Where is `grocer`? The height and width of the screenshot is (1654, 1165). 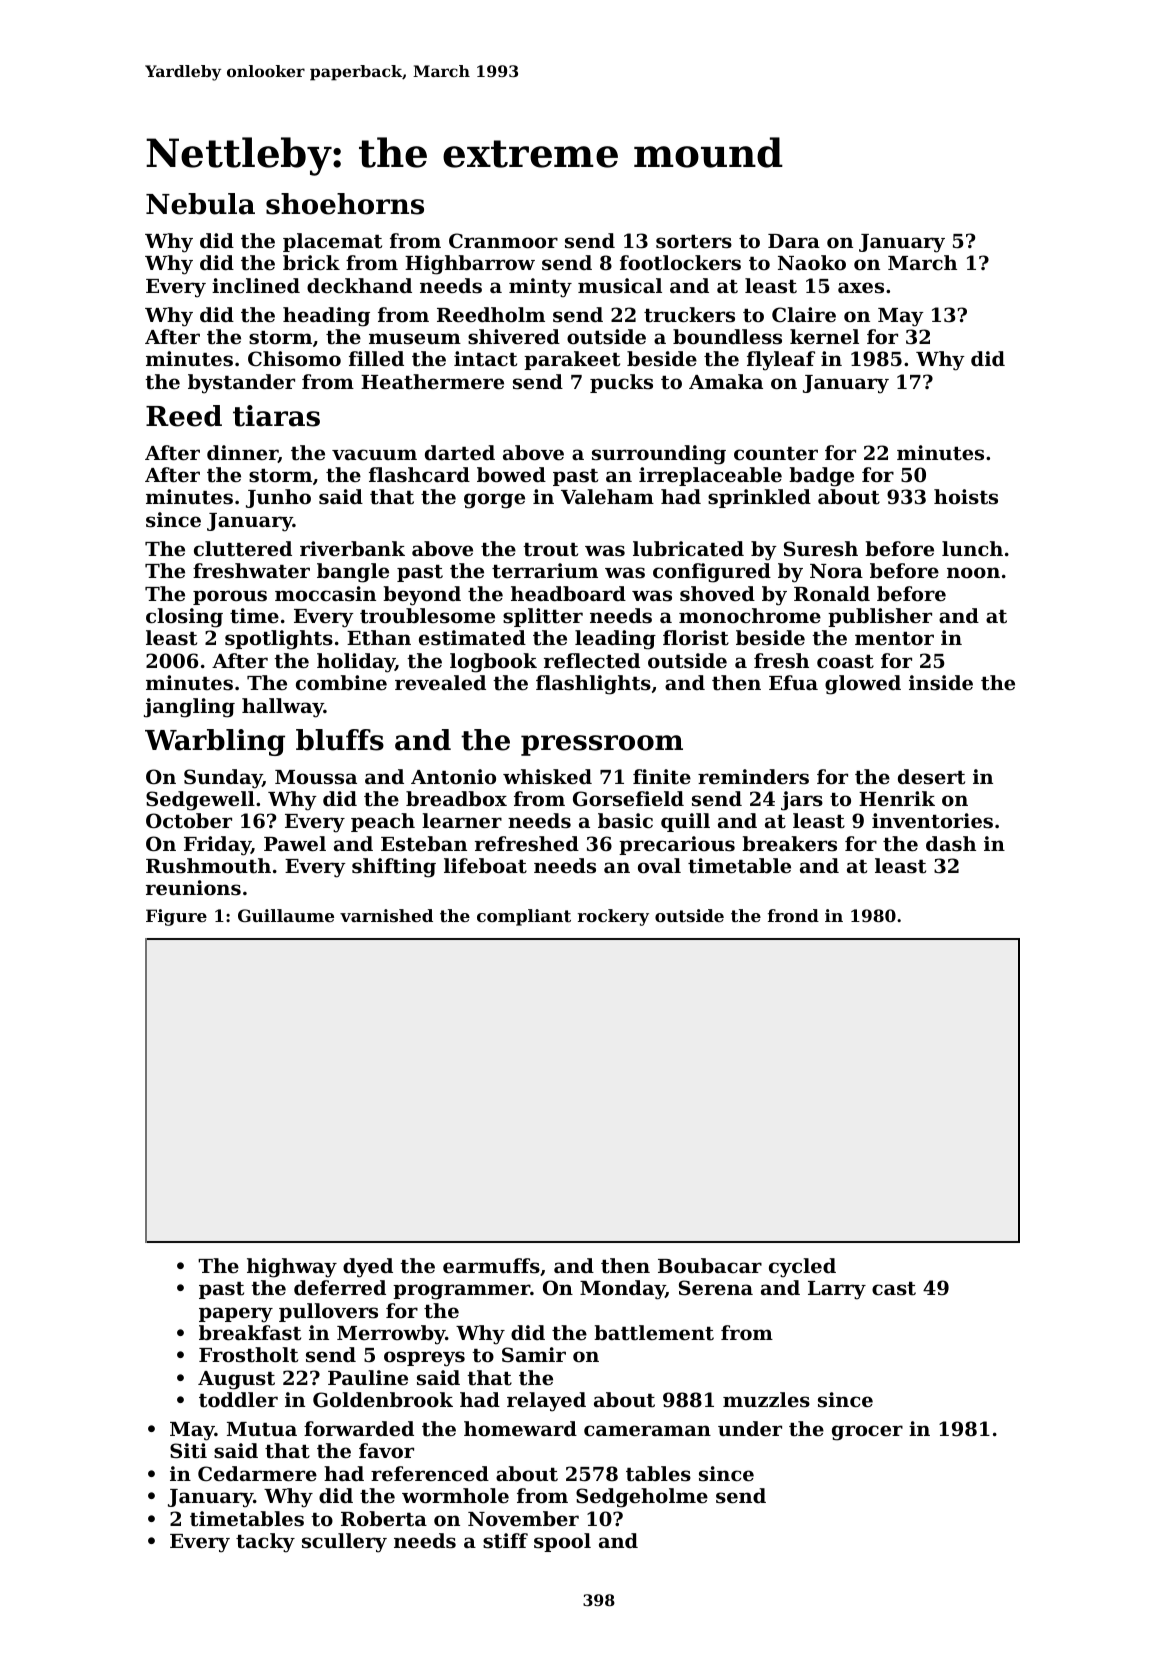 grocer is located at coordinates (867, 1433).
